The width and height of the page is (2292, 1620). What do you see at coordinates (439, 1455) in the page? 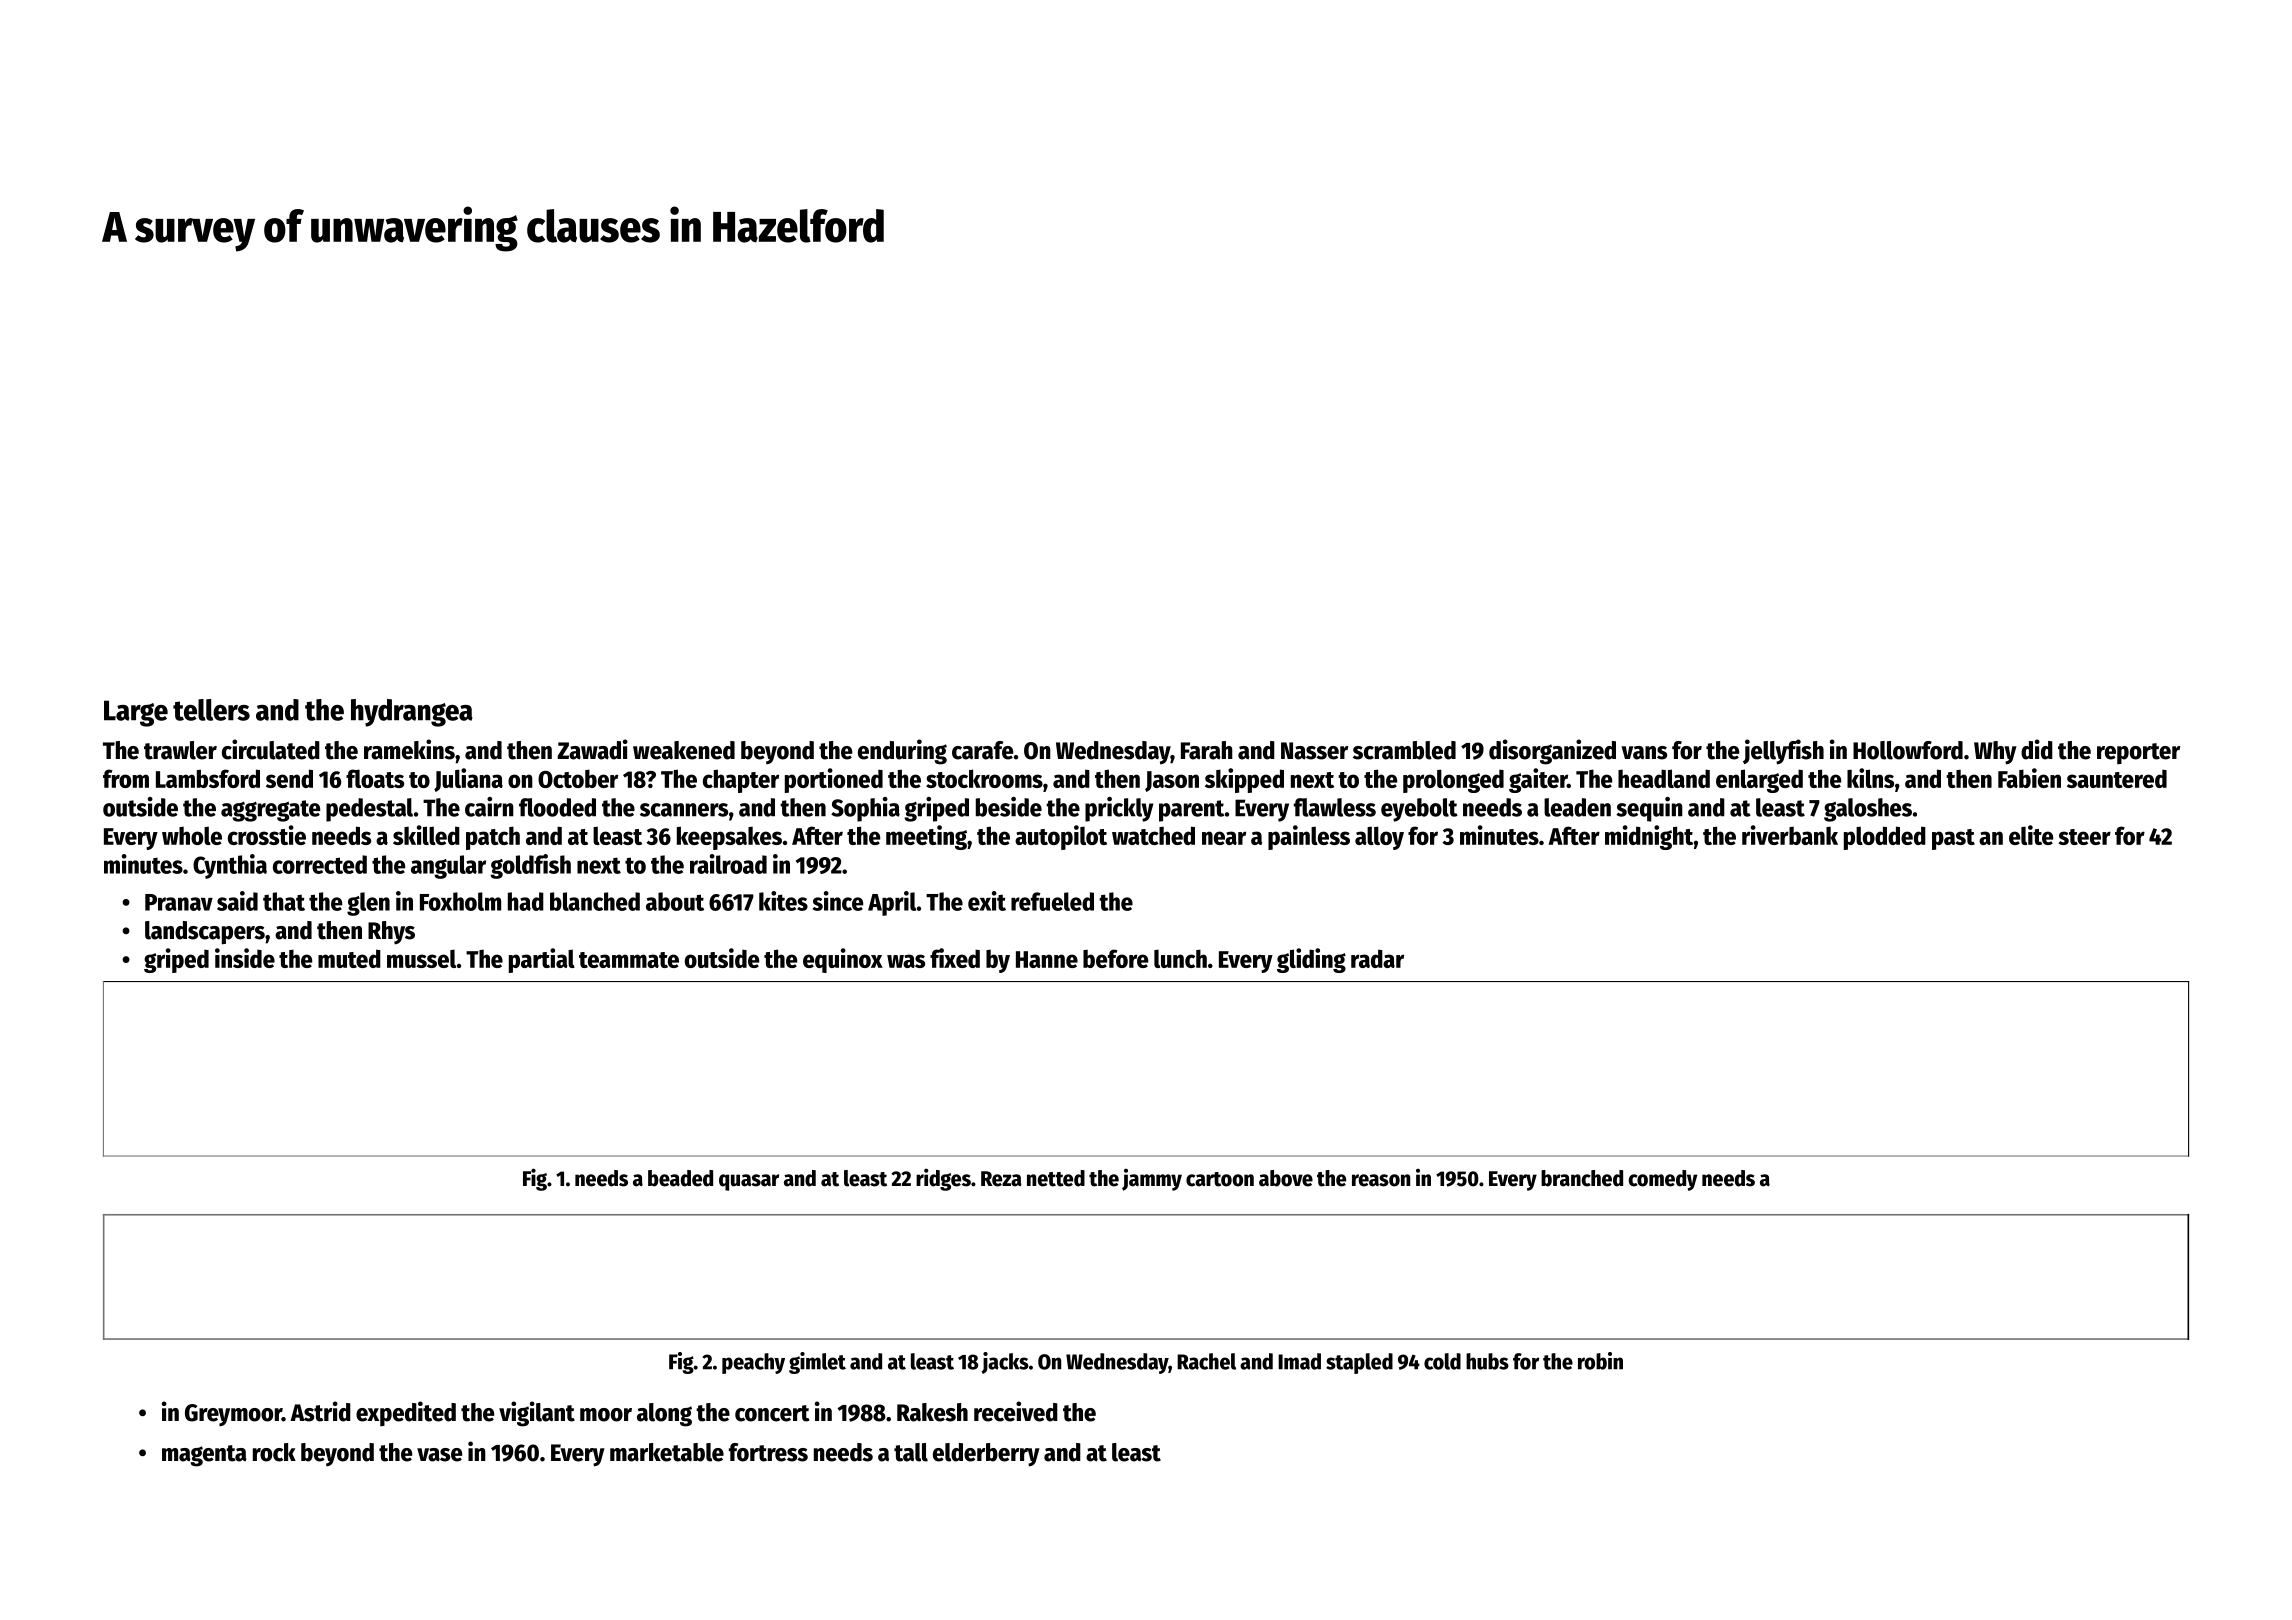
I see `vase` at bounding box center [439, 1455].
